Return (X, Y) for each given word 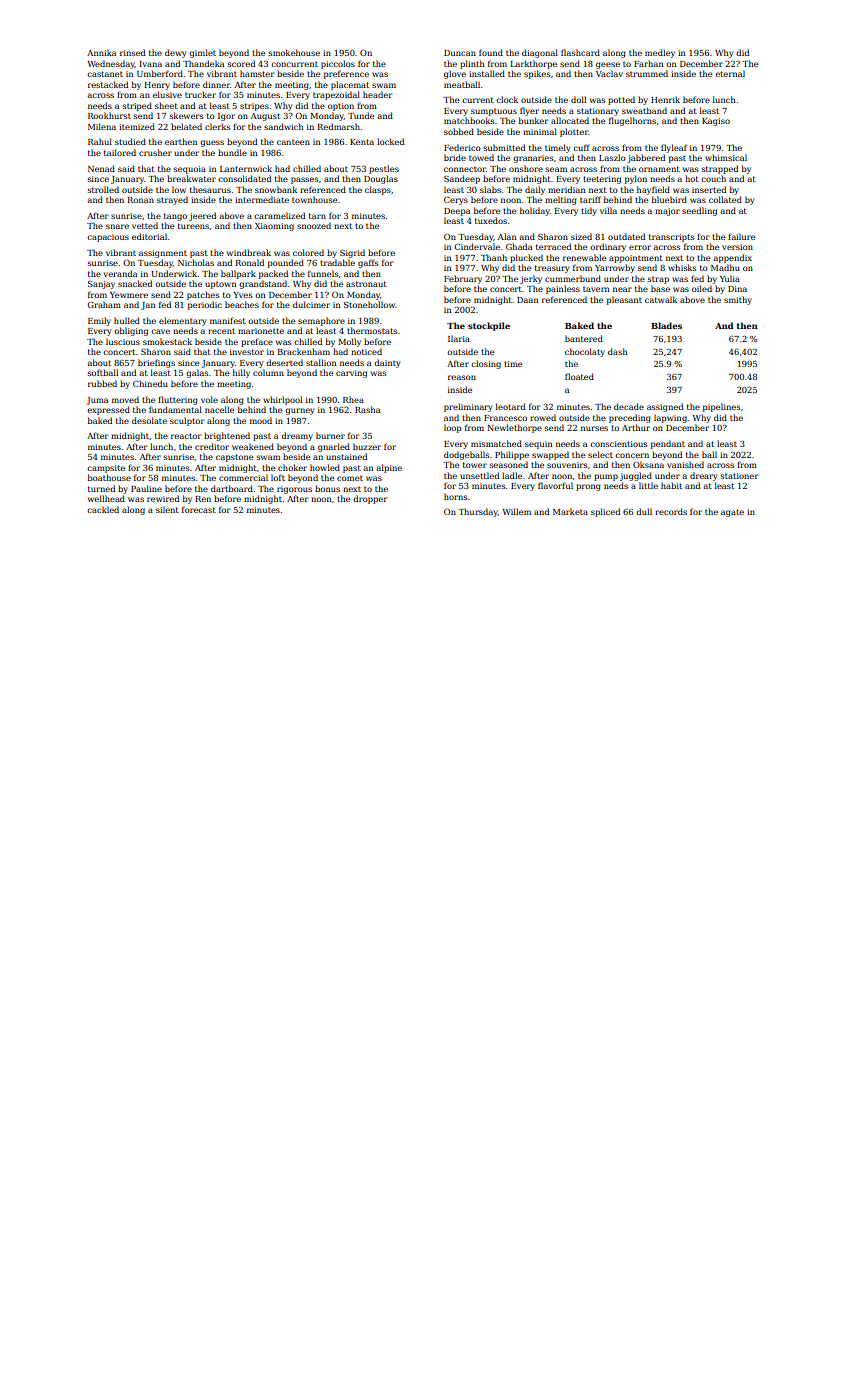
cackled (103, 509)
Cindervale (477, 246)
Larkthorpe (533, 64)
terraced (553, 246)
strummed (647, 73)
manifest (228, 320)
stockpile (489, 326)
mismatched (496, 443)
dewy (175, 53)
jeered (202, 216)
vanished (685, 464)
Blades (666, 325)
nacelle (219, 409)
